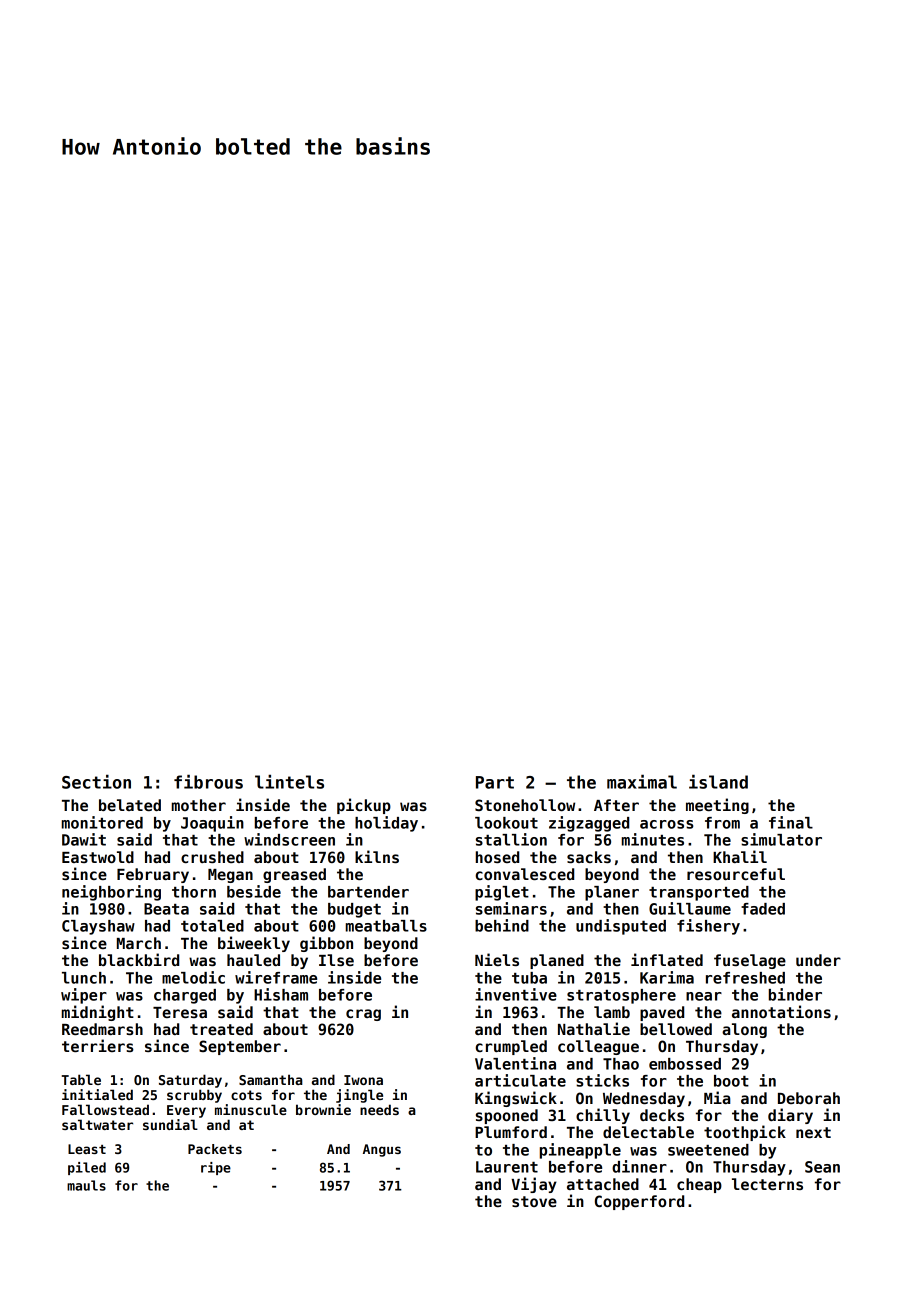  I want to click on lintels, so click(289, 781).
